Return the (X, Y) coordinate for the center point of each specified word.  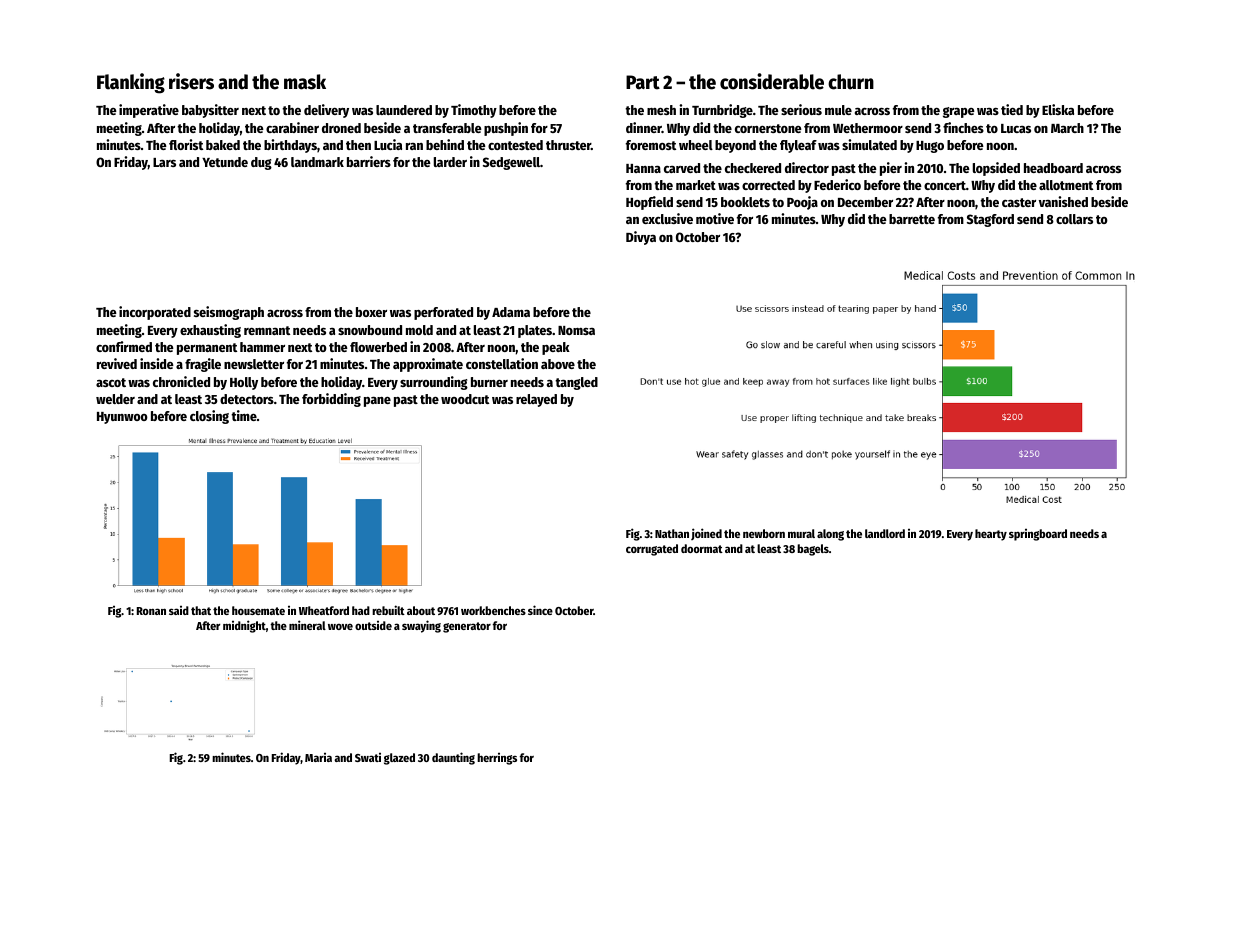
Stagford (990, 220)
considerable (772, 81)
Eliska (1058, 109)
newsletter (254, 364)
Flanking (131, 83)
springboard (1038, 535)
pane (377, 402)
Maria (318, 757)
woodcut (465, 399)
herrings (497, 759)
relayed (536, 400)
